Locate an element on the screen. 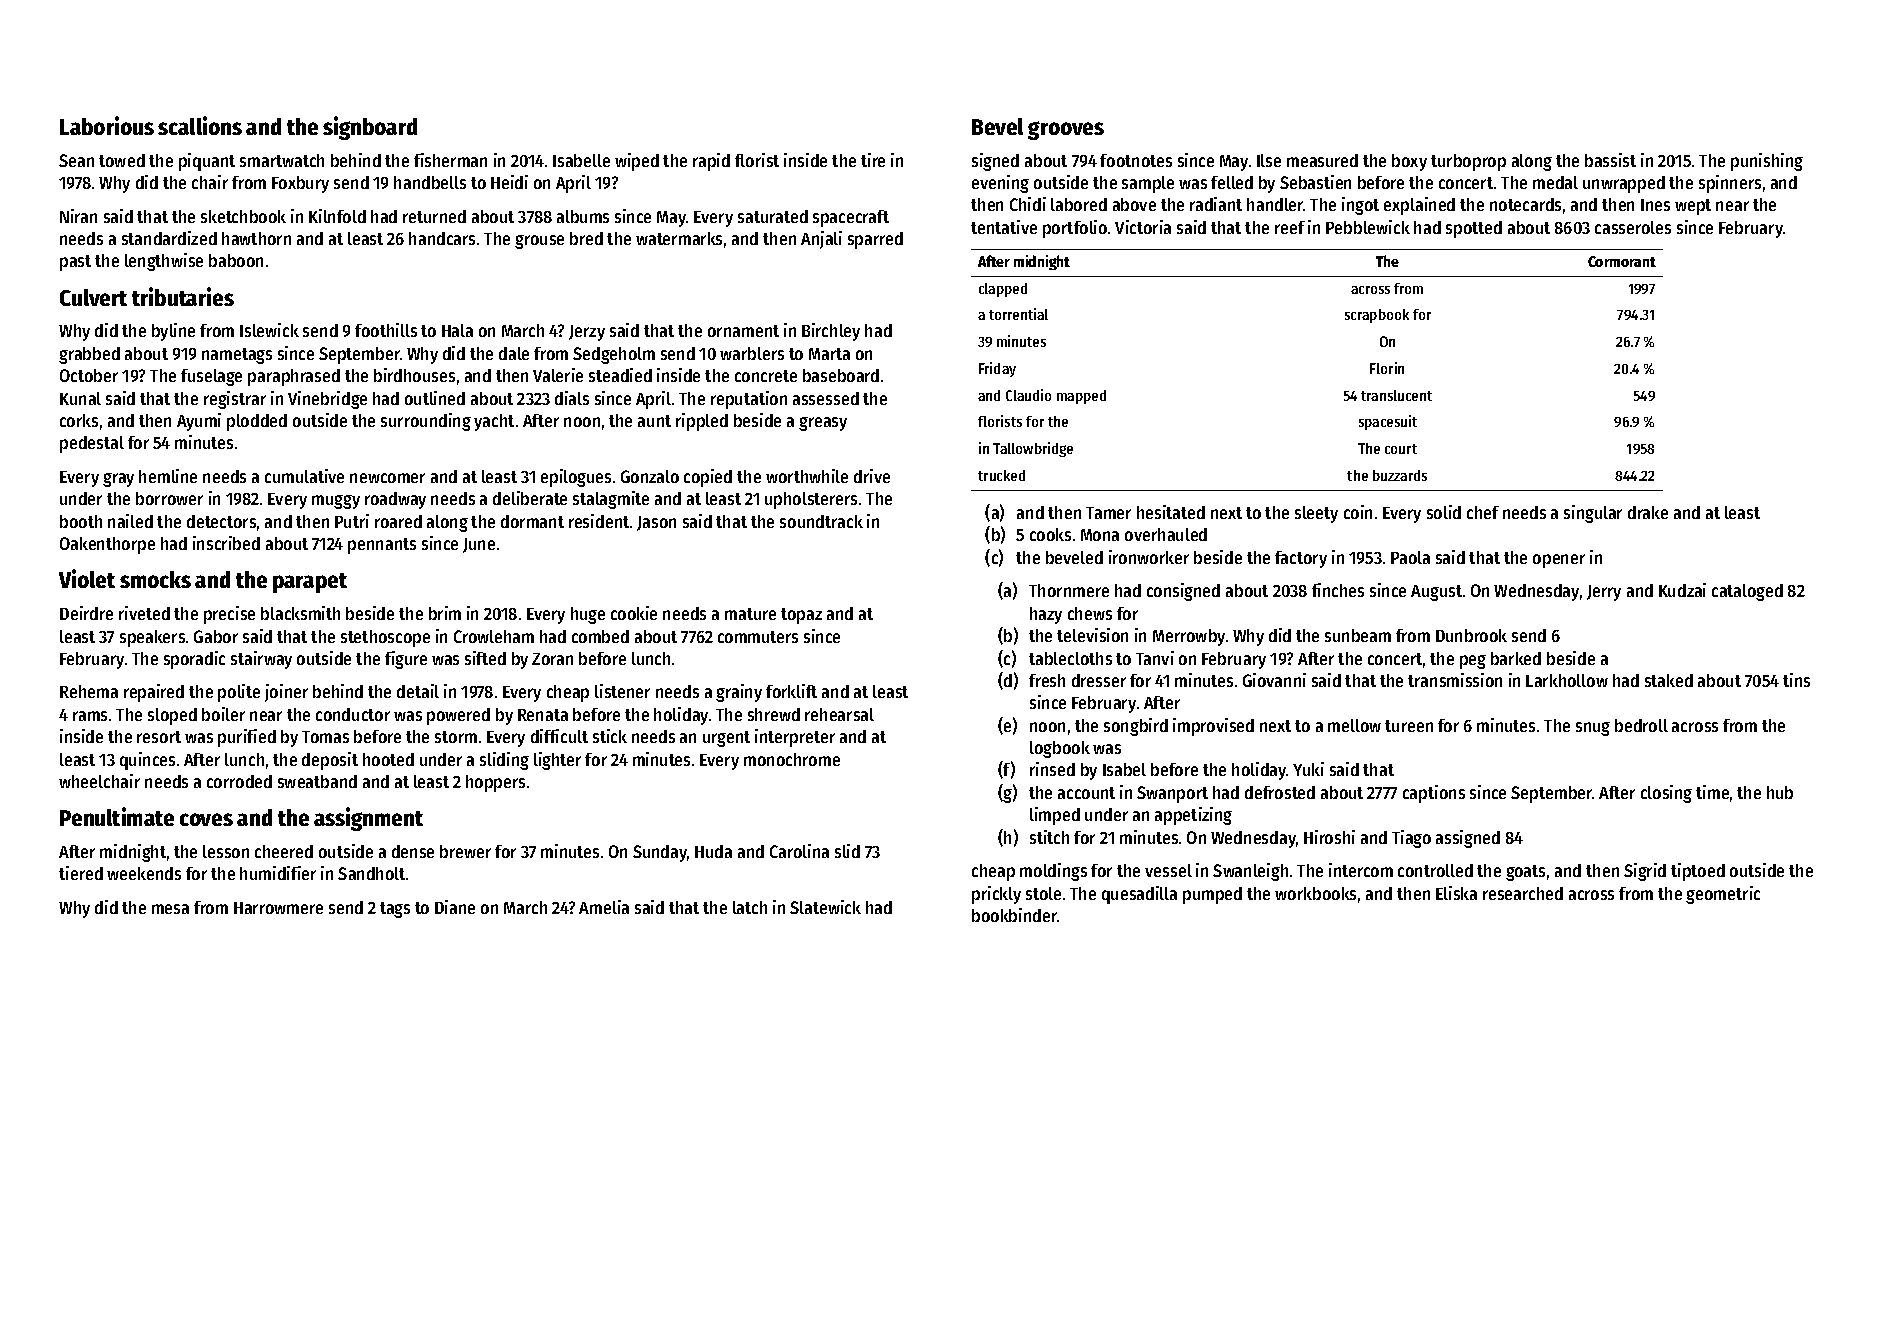 The image size is (1884, 1332). purified is located at coordinates (247, 738).
